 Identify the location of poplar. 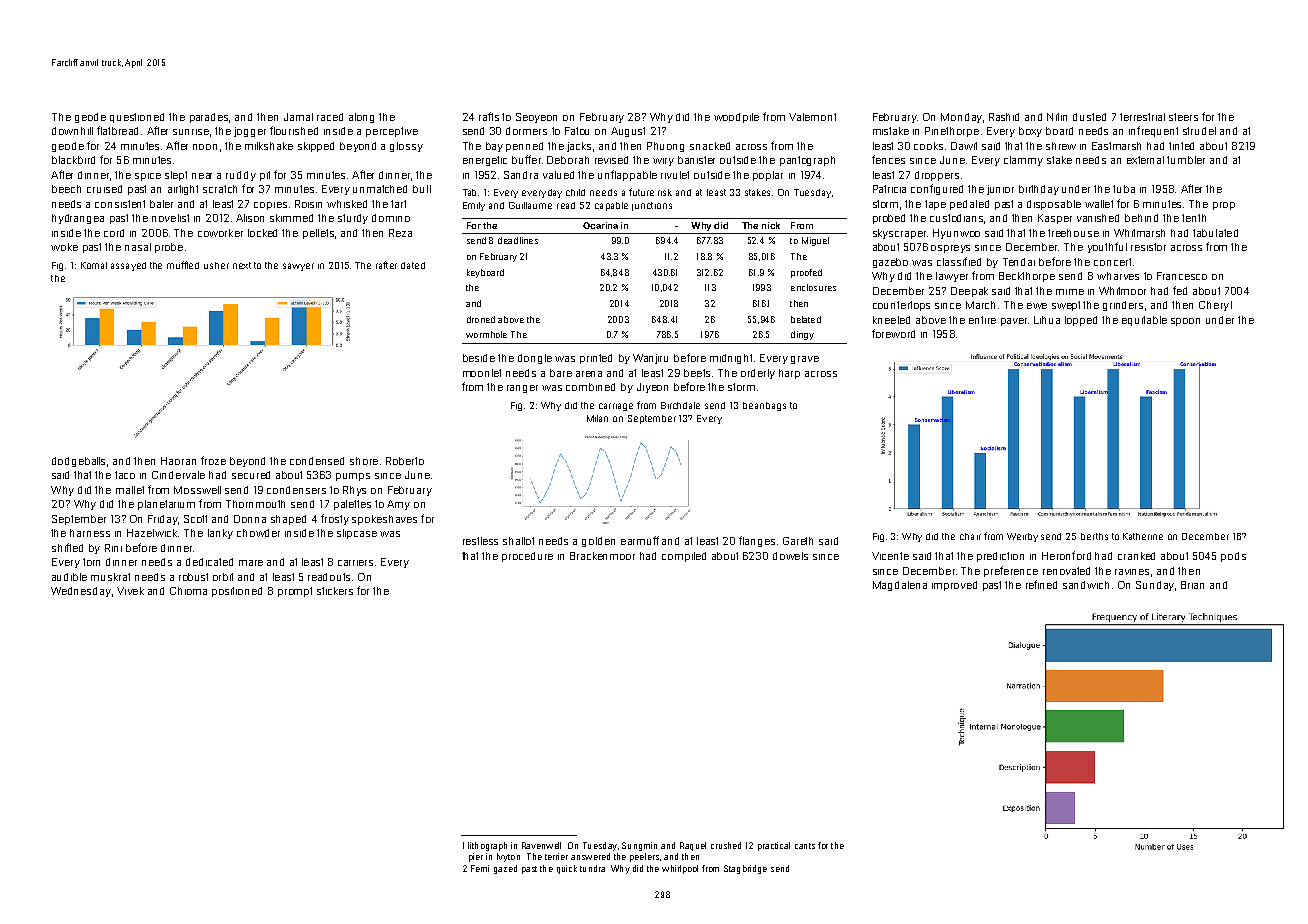
(768, 176).
